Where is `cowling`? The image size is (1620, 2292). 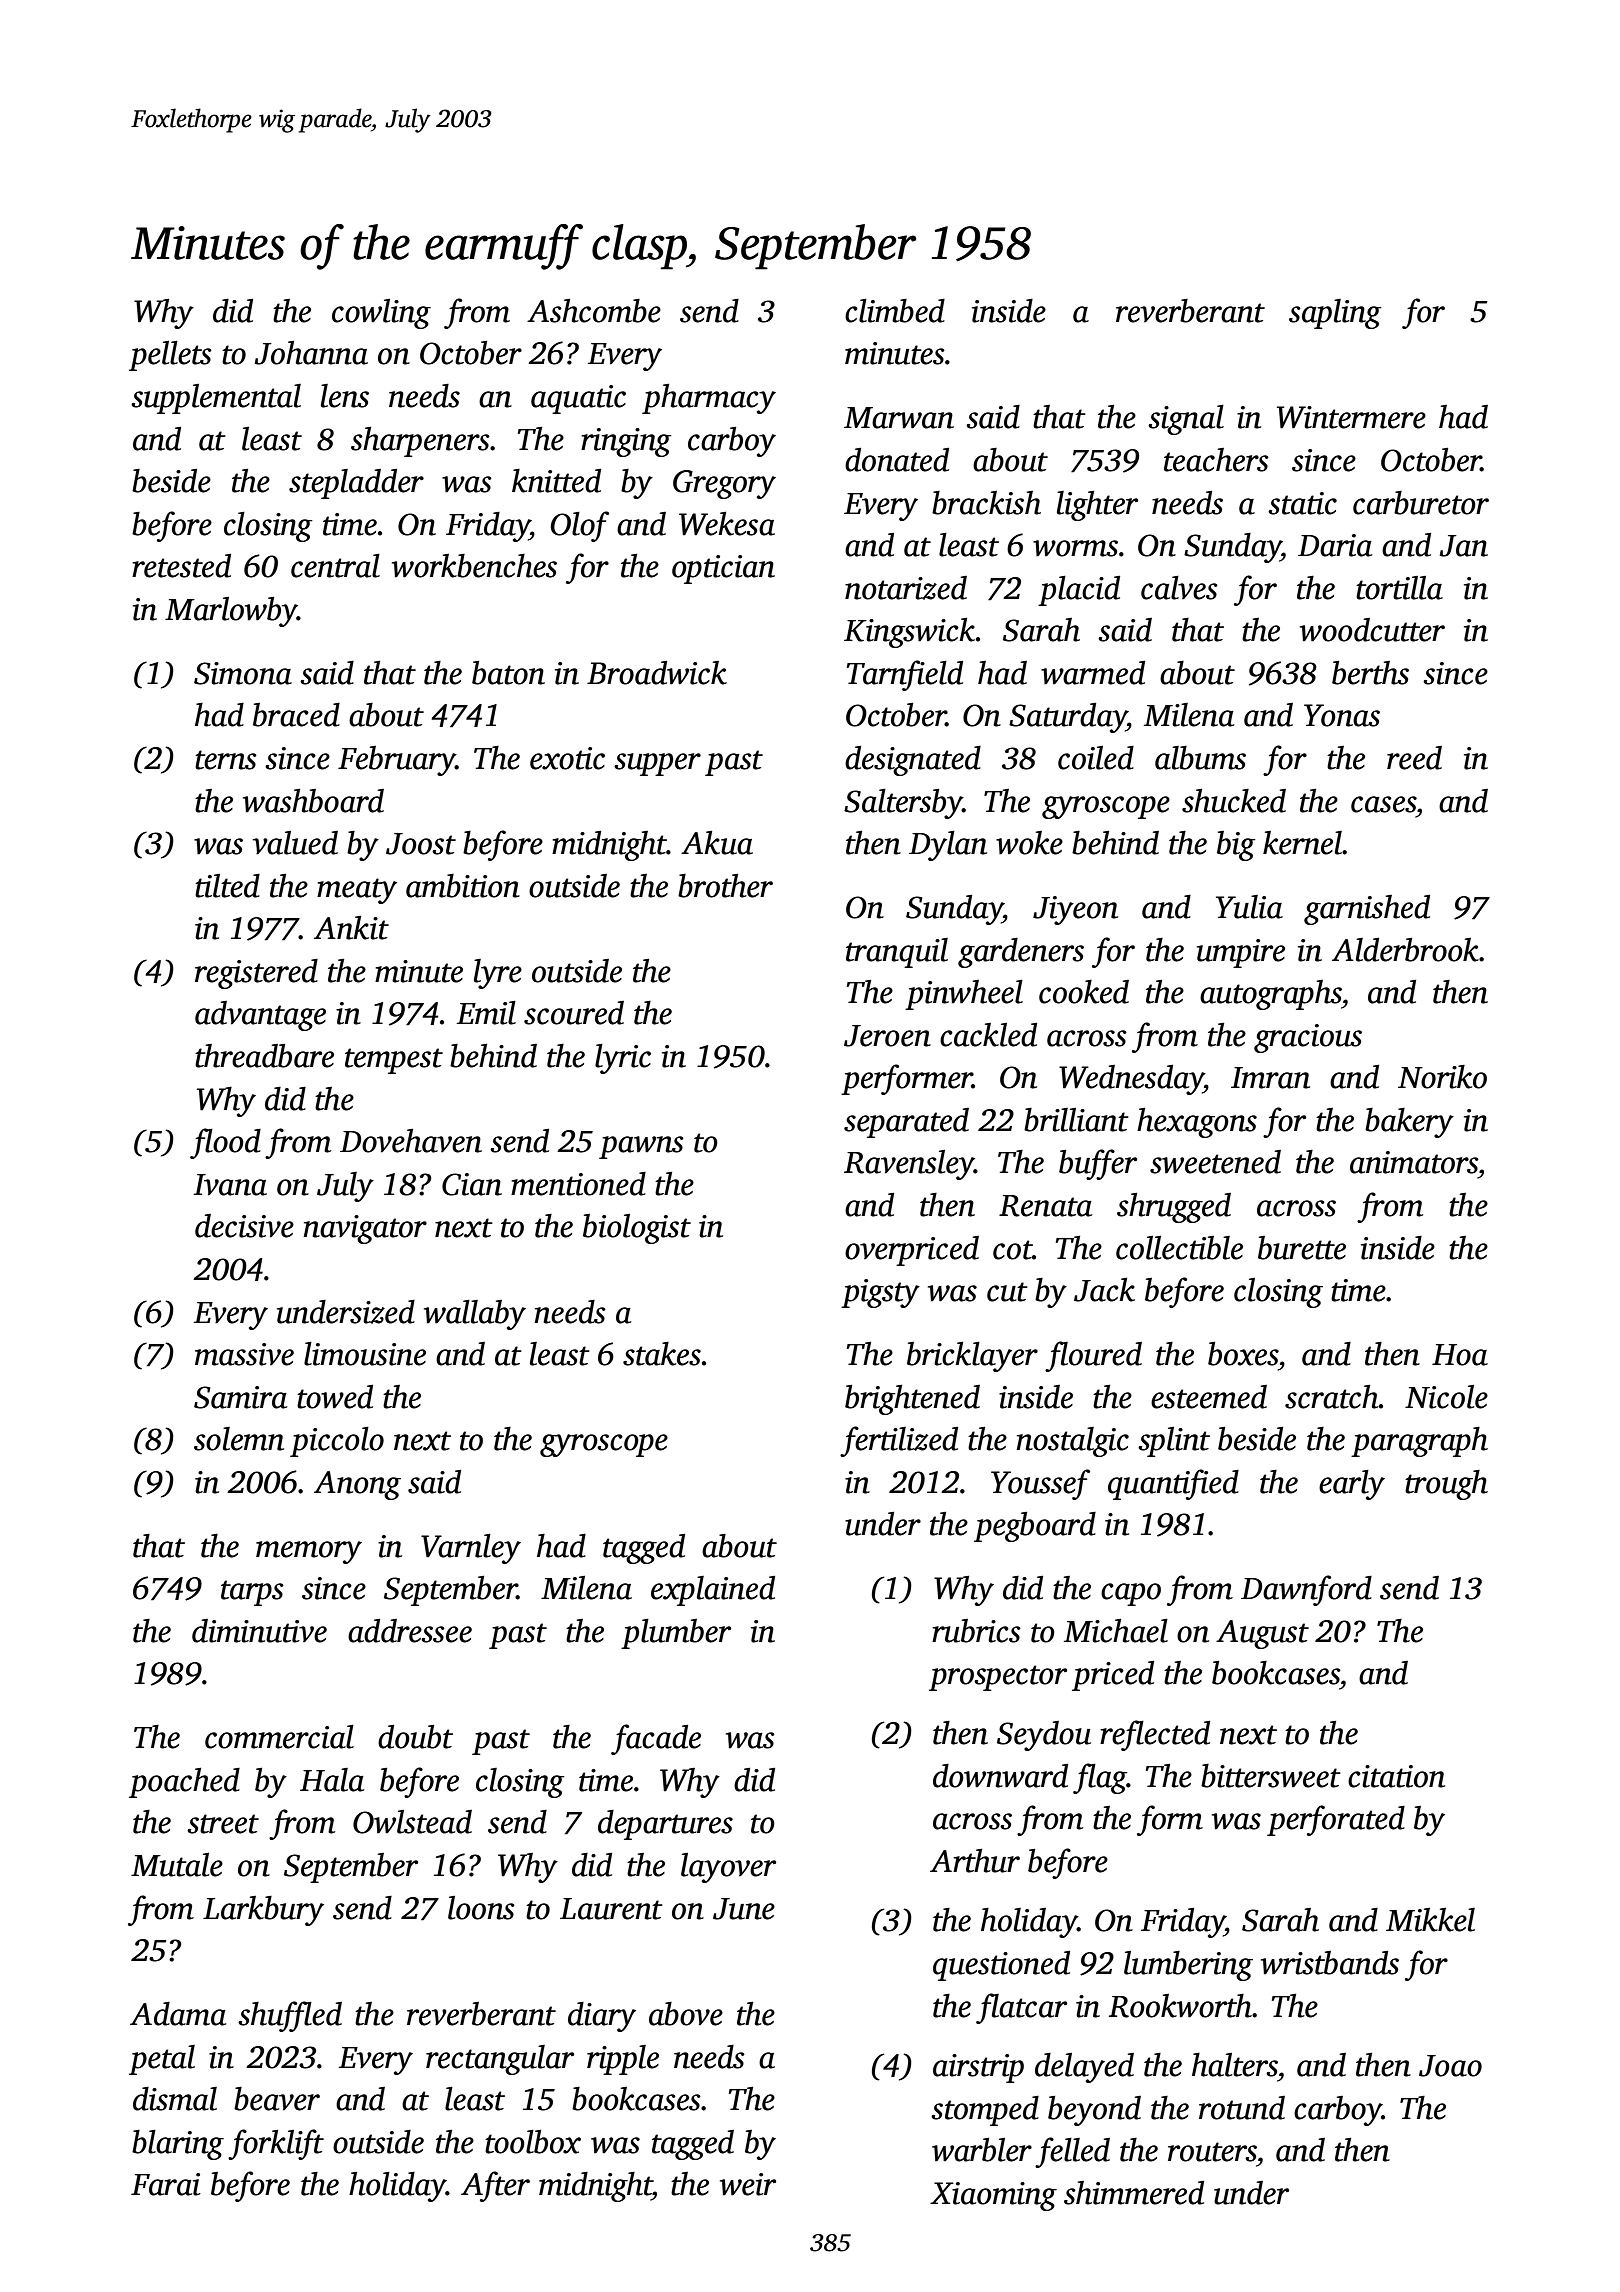 cowling is located at coordinates (381, 314).
